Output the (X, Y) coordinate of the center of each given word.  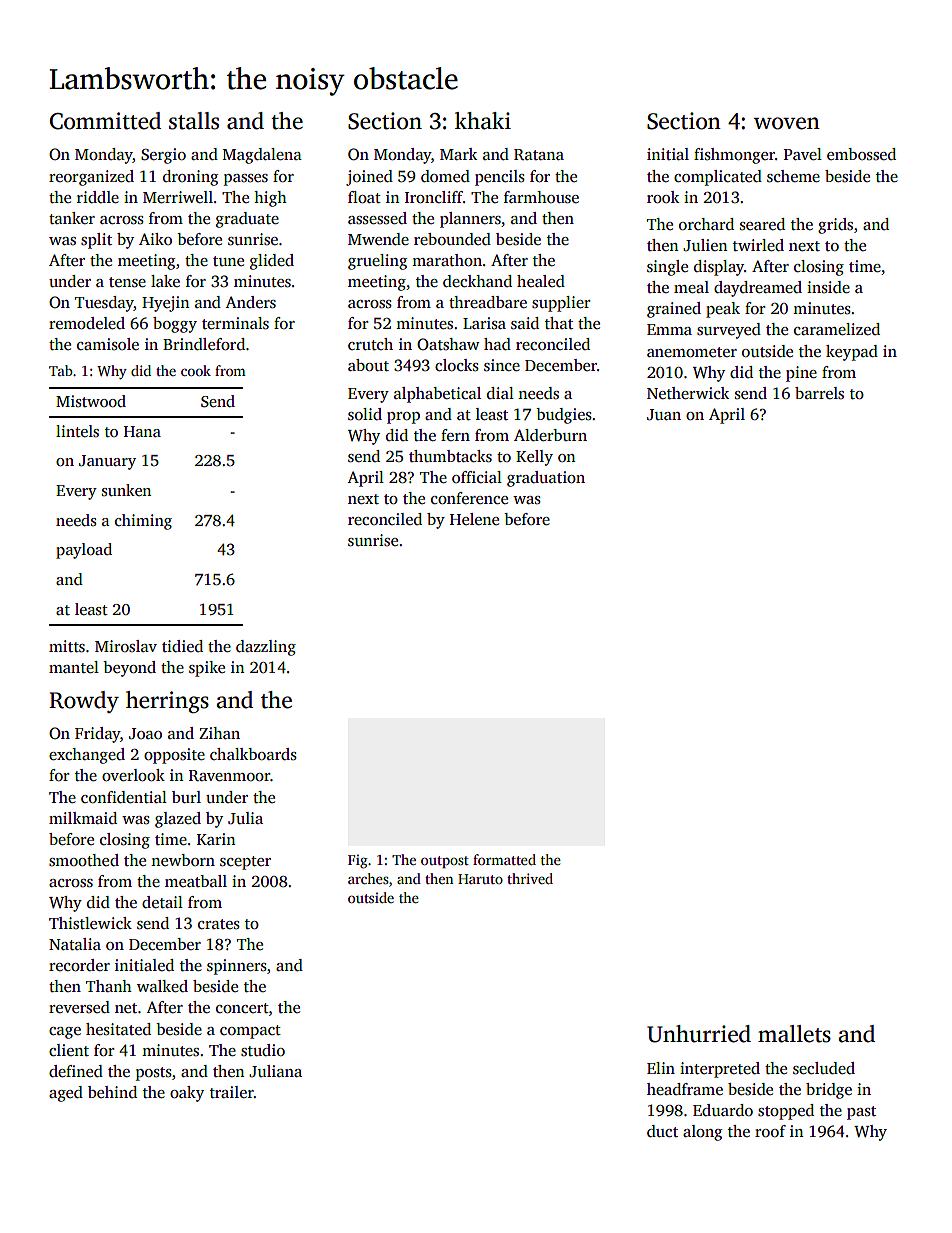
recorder (79, 965)
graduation (546, 479)
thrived (530, 878)
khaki (483, 121)
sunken (126, 490)
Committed (105, 121)
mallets (794, 1034)
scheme (793, 176)
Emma (669, 329)
